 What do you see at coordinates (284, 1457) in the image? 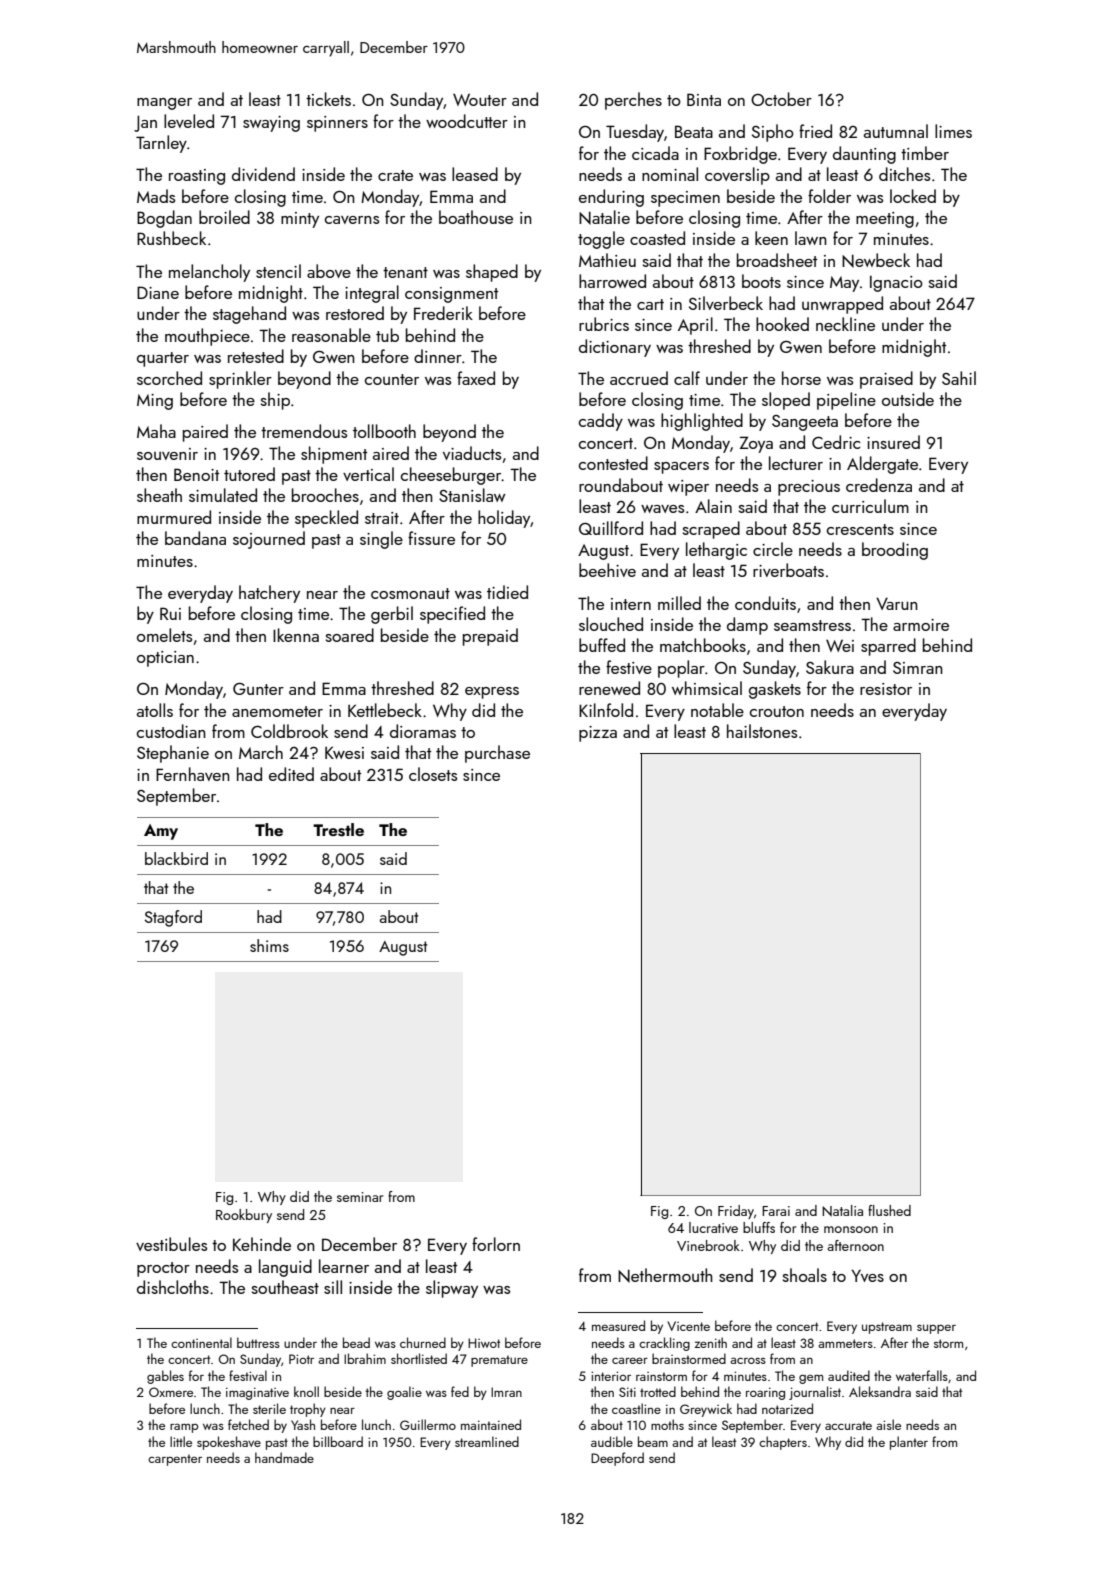
I see `handmade` at bounding box center [284, 1457].
